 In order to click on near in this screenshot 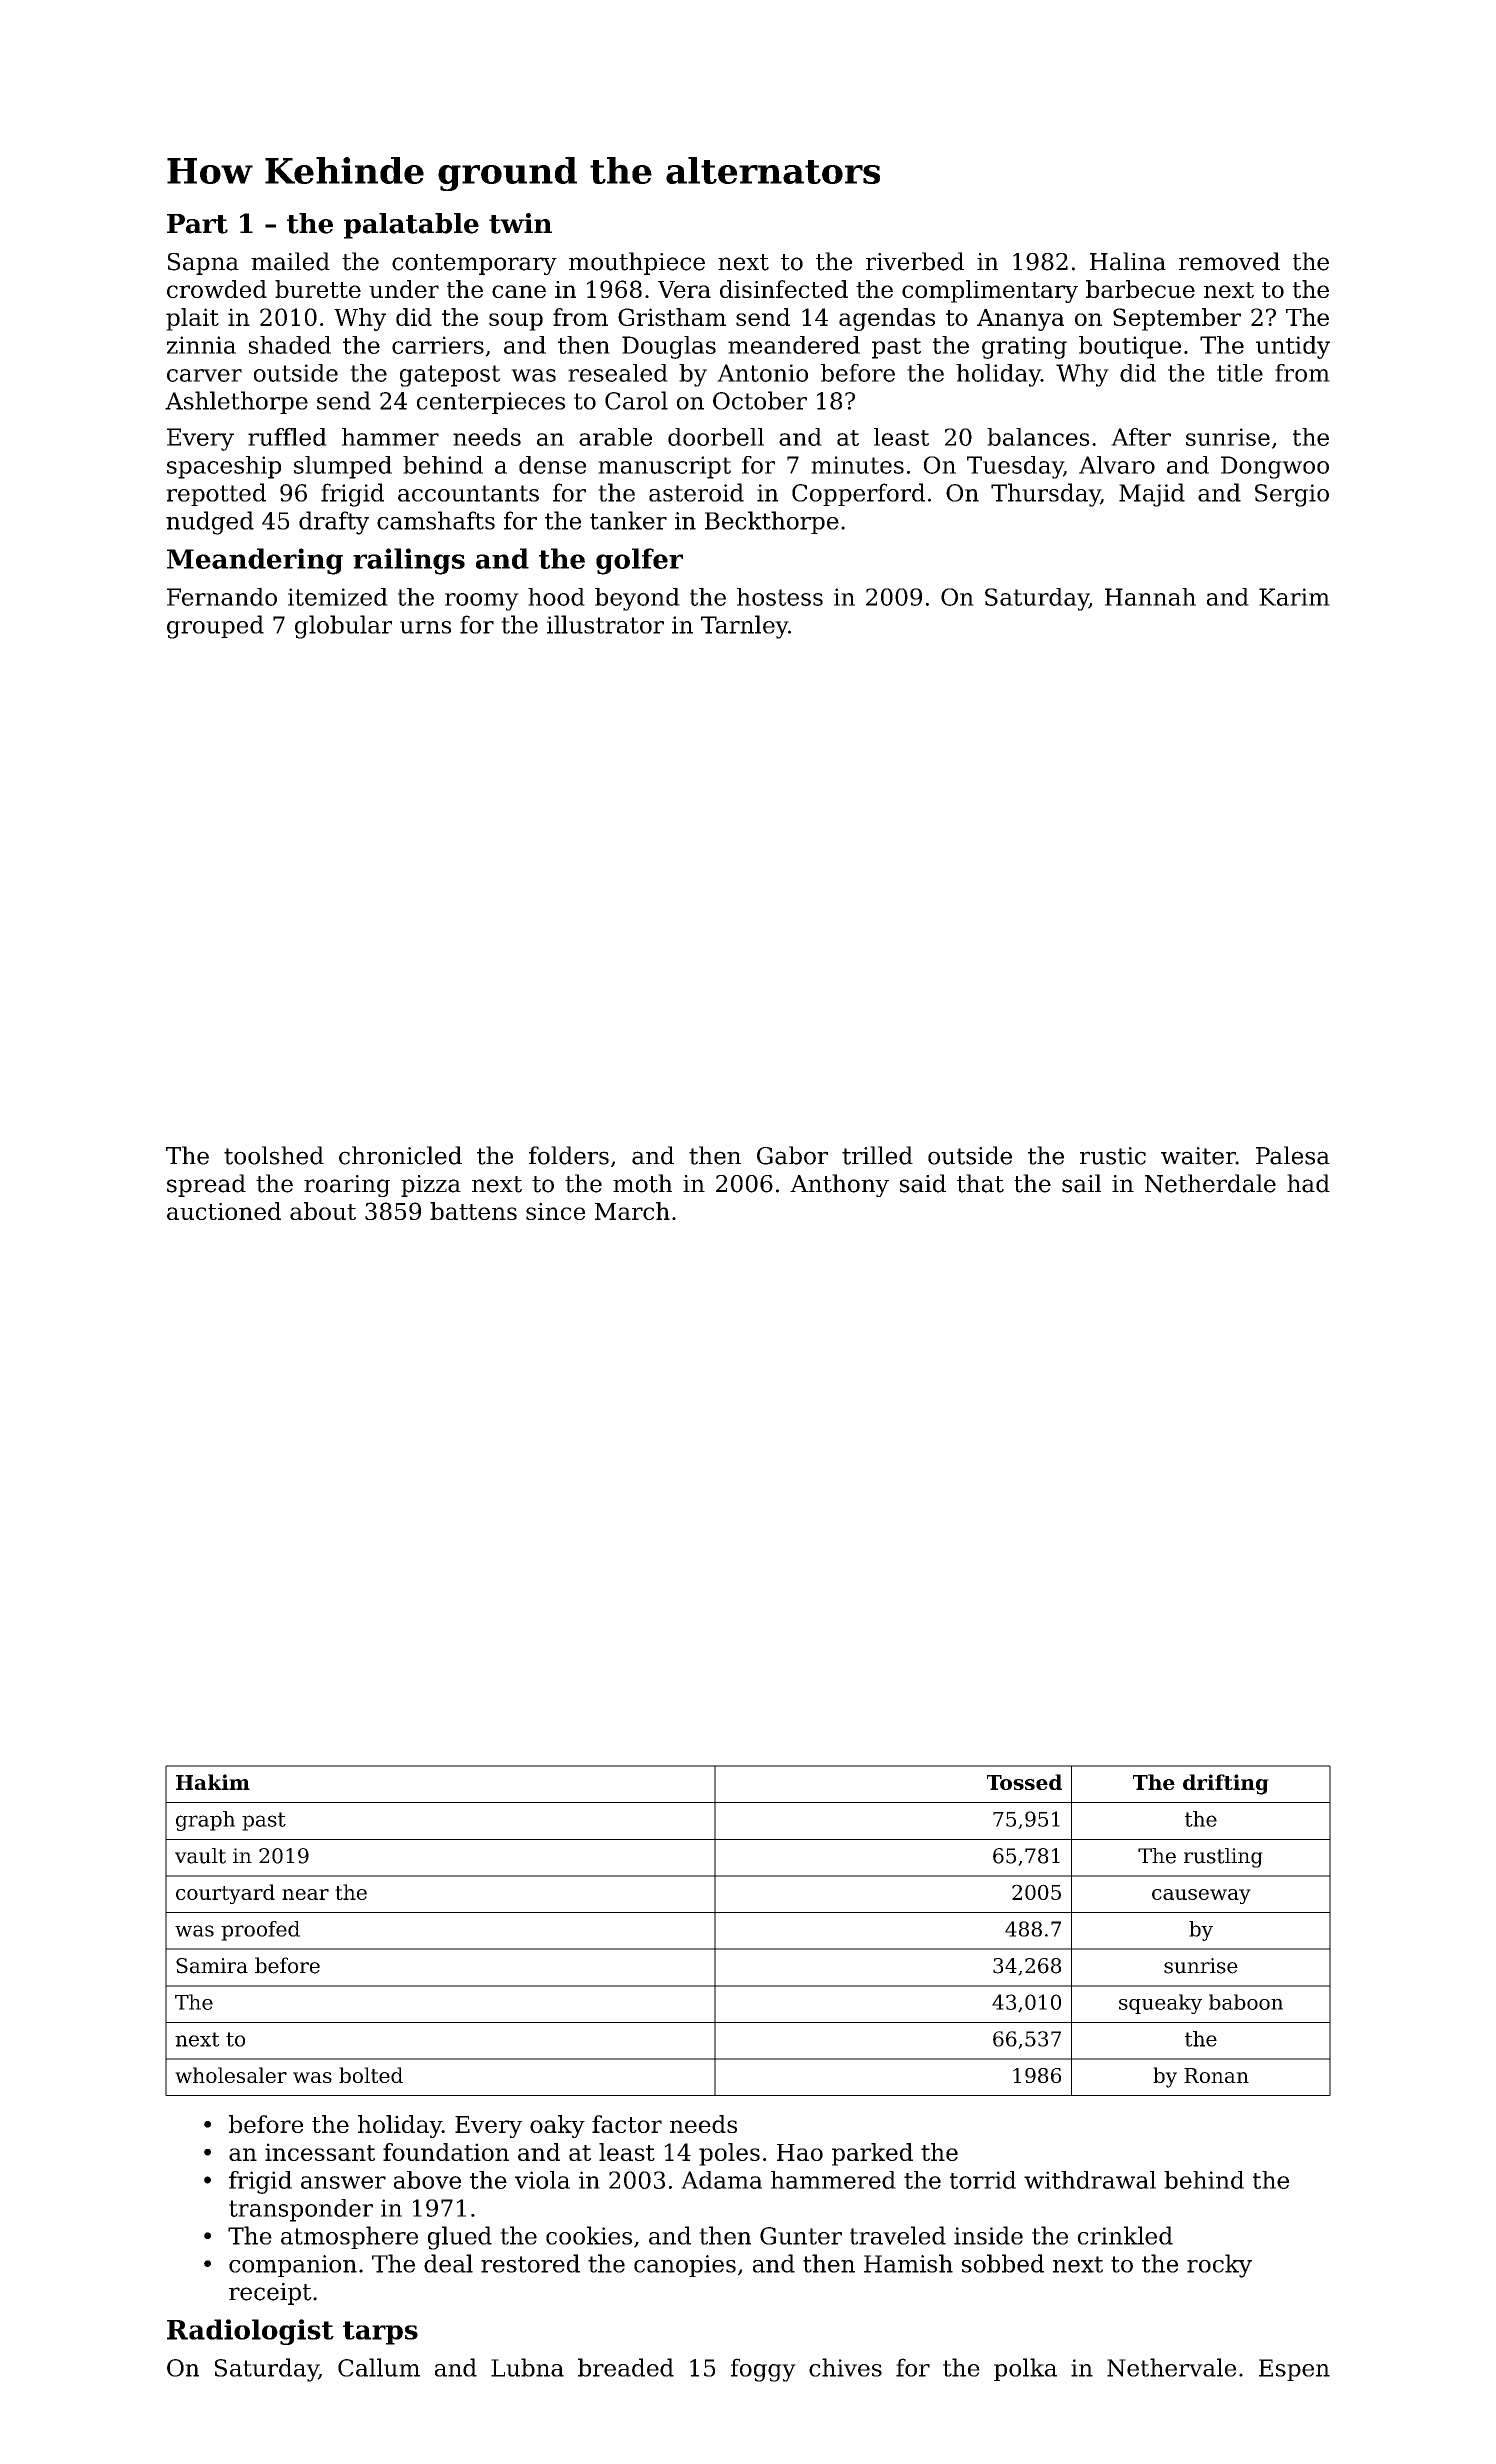, I will do `click(305, 1894)`.
